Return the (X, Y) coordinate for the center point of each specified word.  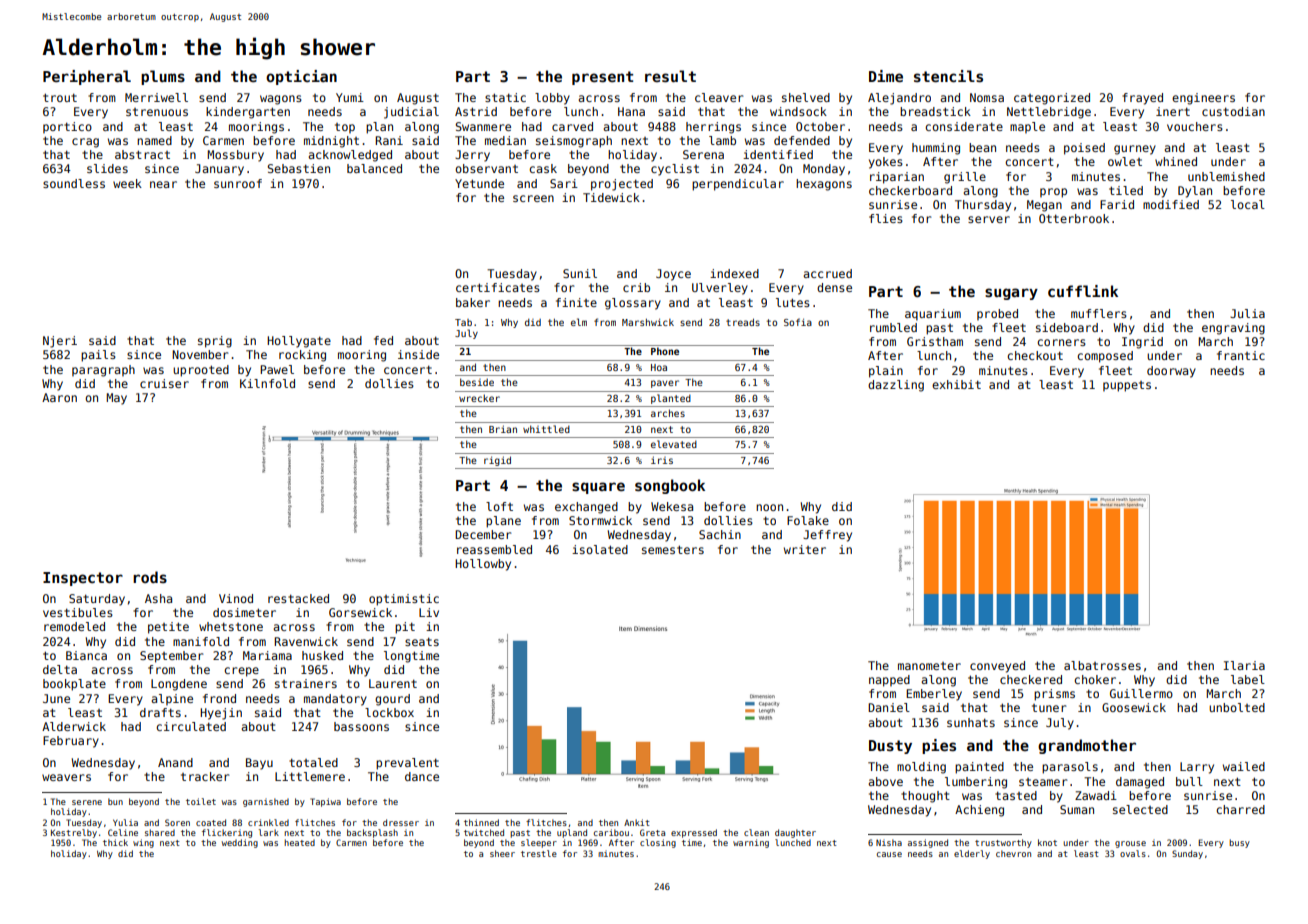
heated (299, 842)
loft (499, 506)
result (670, 76)
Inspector (83, 579)
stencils (948, 76)
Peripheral (87, 77)
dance (422, 776)
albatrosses (1102, 665)
